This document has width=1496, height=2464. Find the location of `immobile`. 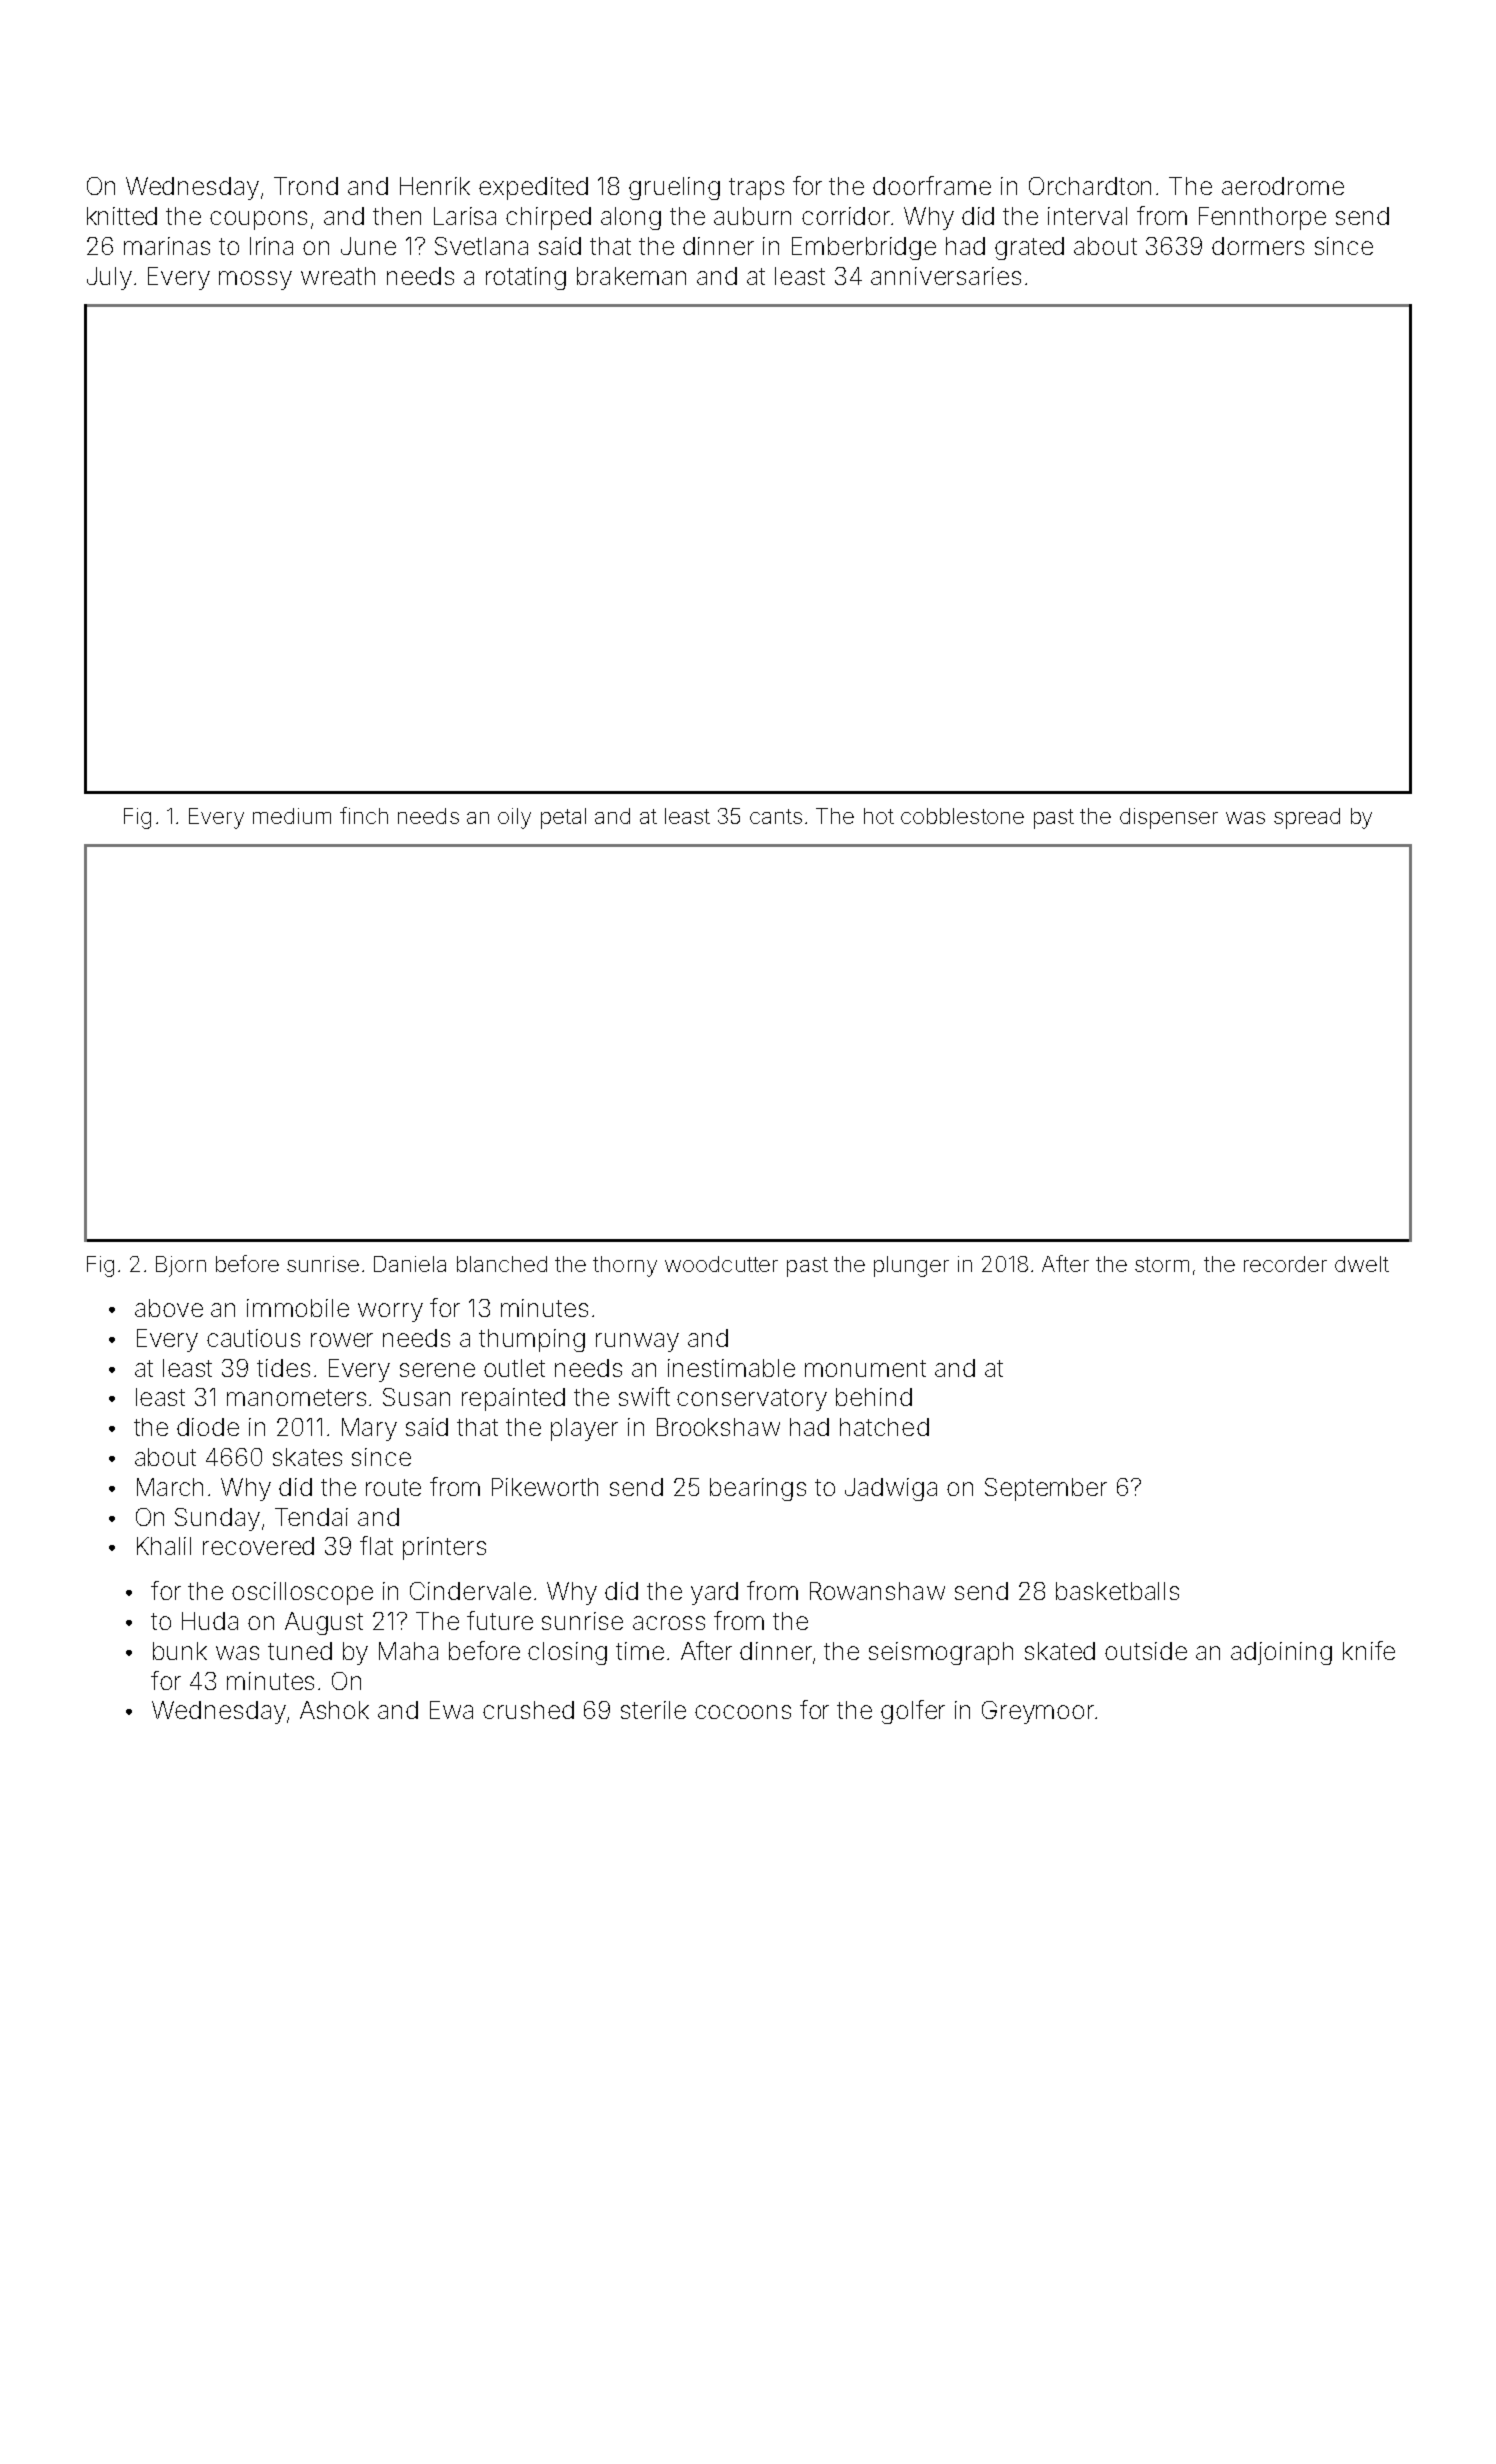

immobile is located at coordinates (298, 1308).
